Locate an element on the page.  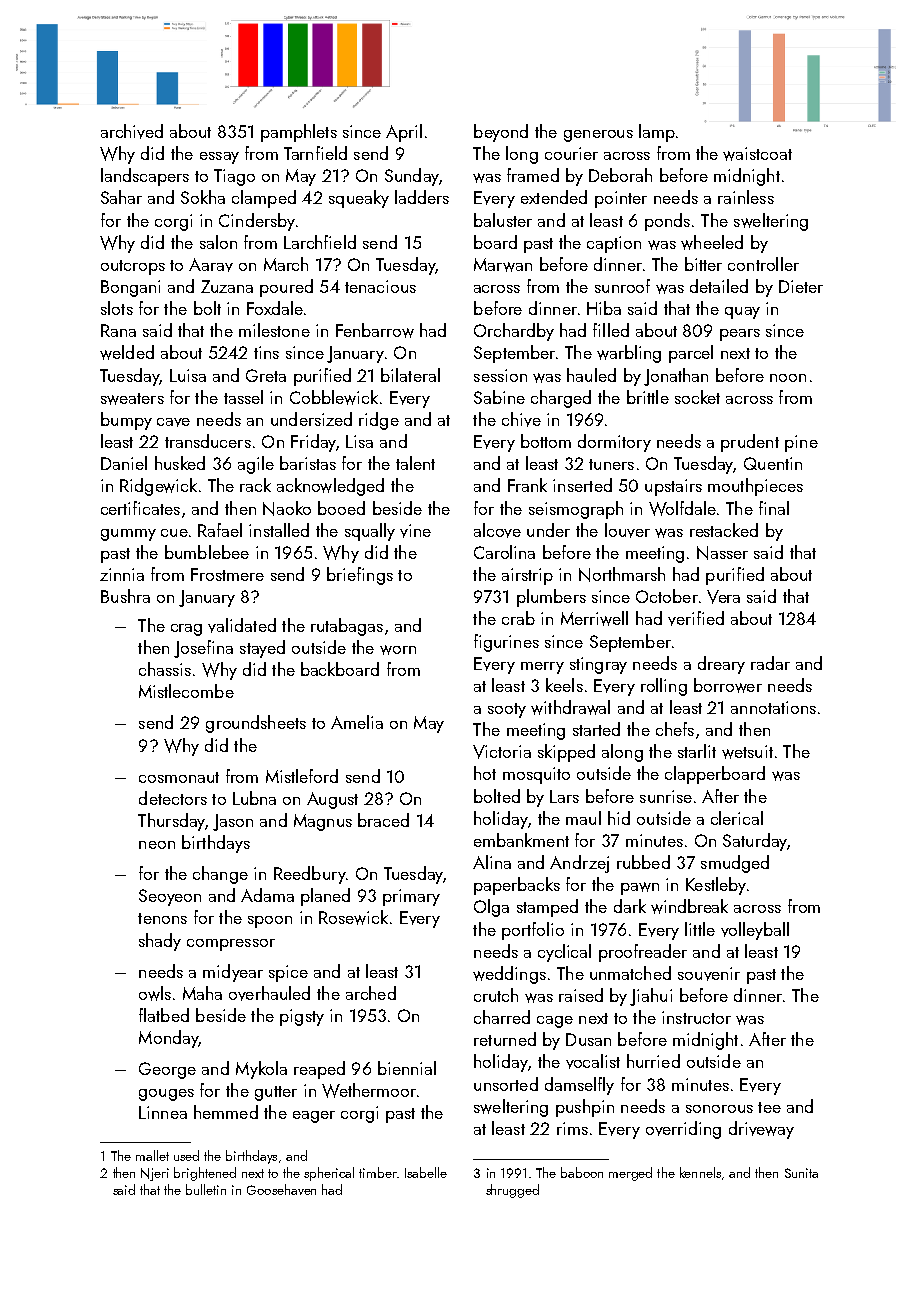
chassis is located at coordinates (165, 669).
